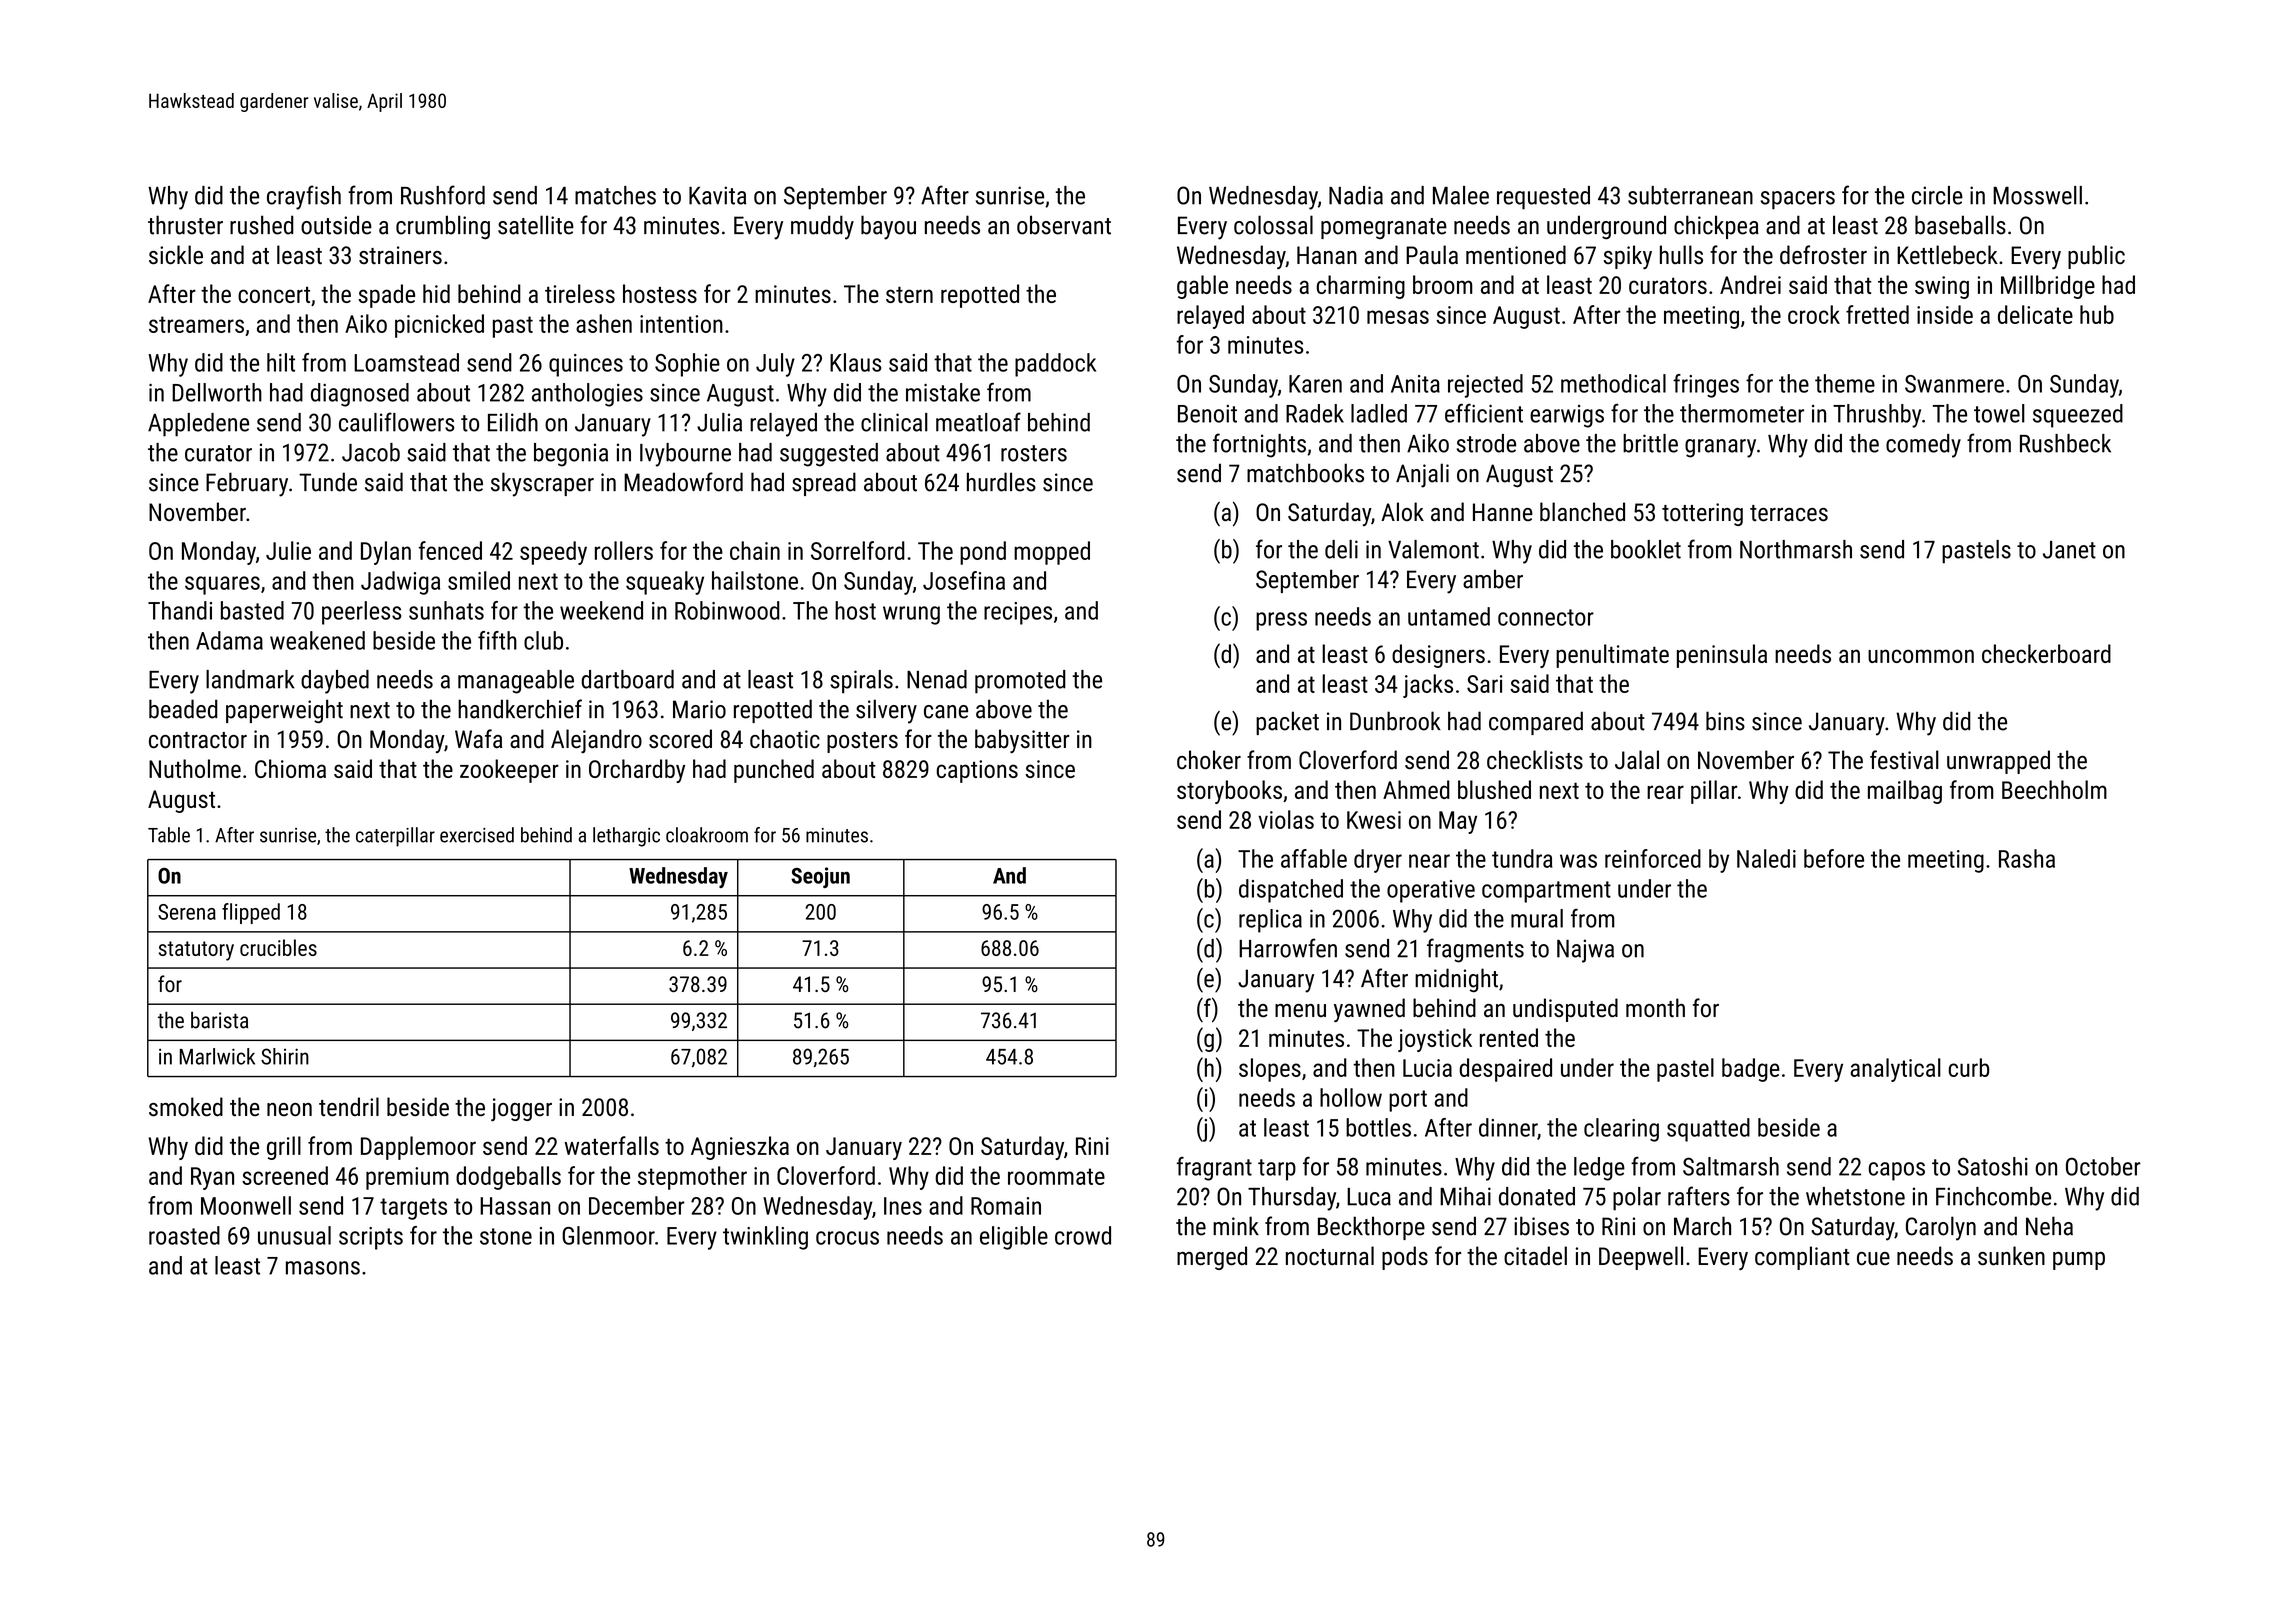  I want to click on Nadia, so click(1356, 195).
